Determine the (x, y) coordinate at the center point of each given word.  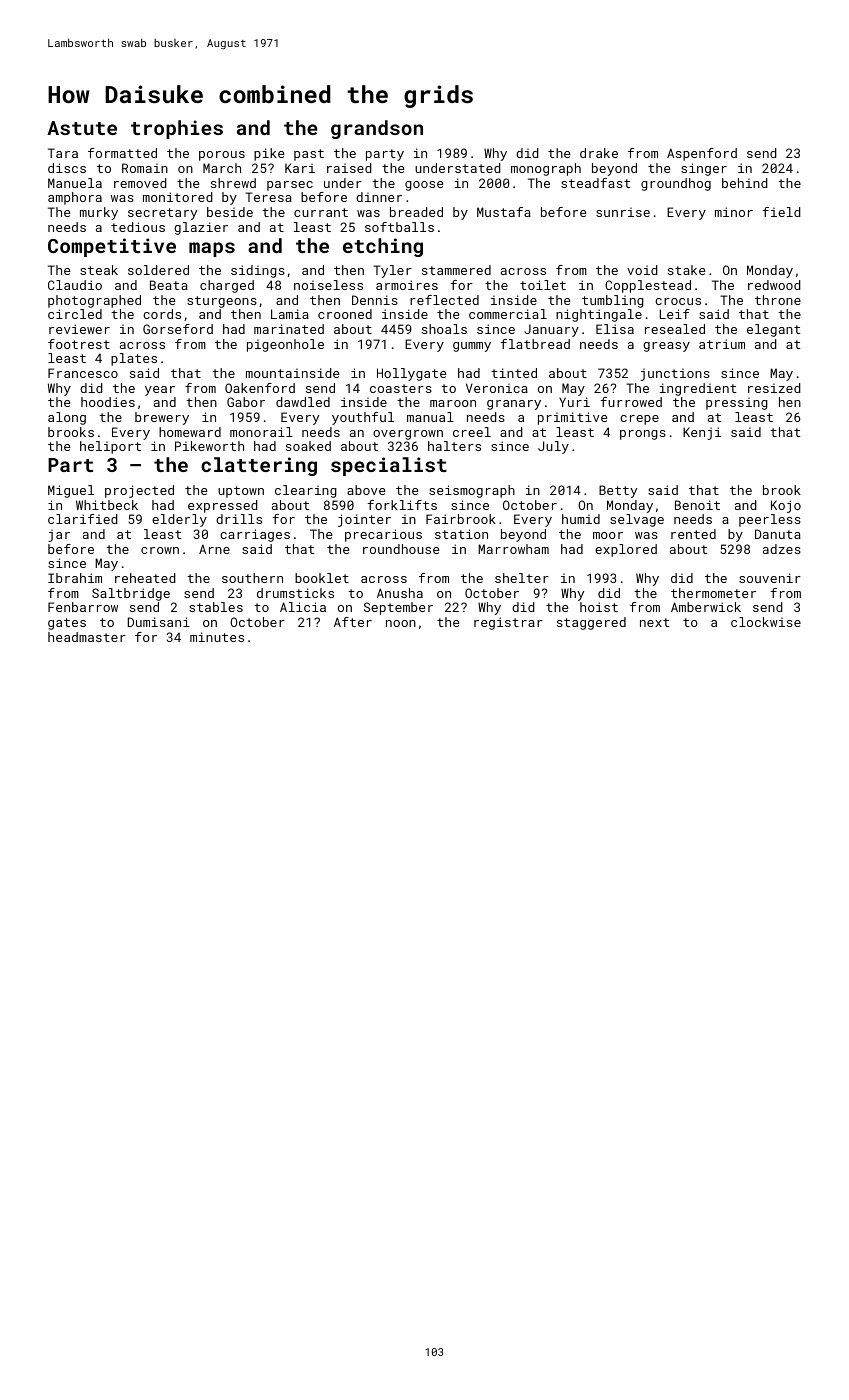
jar (59, 536)
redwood (774, 285)
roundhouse (401, 549)
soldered (158, 270)
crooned (345, 314)
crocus (678, 301)
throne (778, 300)
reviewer (79, 329)
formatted (122, 153)
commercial (508, 314)
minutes (217, 637)
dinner (379, 197)
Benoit (697, 505)
